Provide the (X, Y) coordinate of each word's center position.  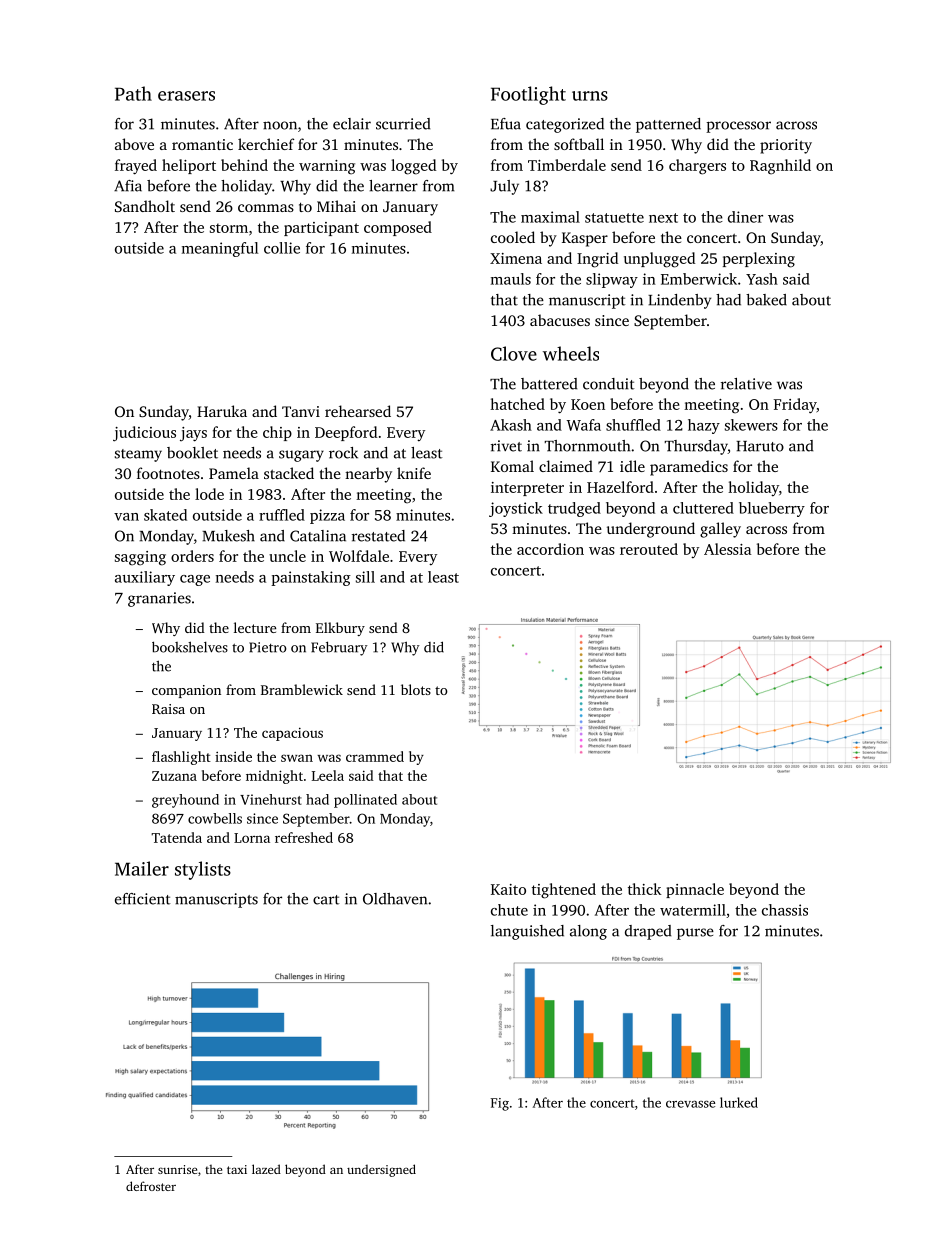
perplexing (759, 260)
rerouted (649, 549)
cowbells (215, 818)
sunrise (177, 1169)
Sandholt (145, 206)
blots (416, 689)
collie (282, 248)
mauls (511, 279)
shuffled (633, 425)
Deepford (346, 433)
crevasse (690, 1104)
